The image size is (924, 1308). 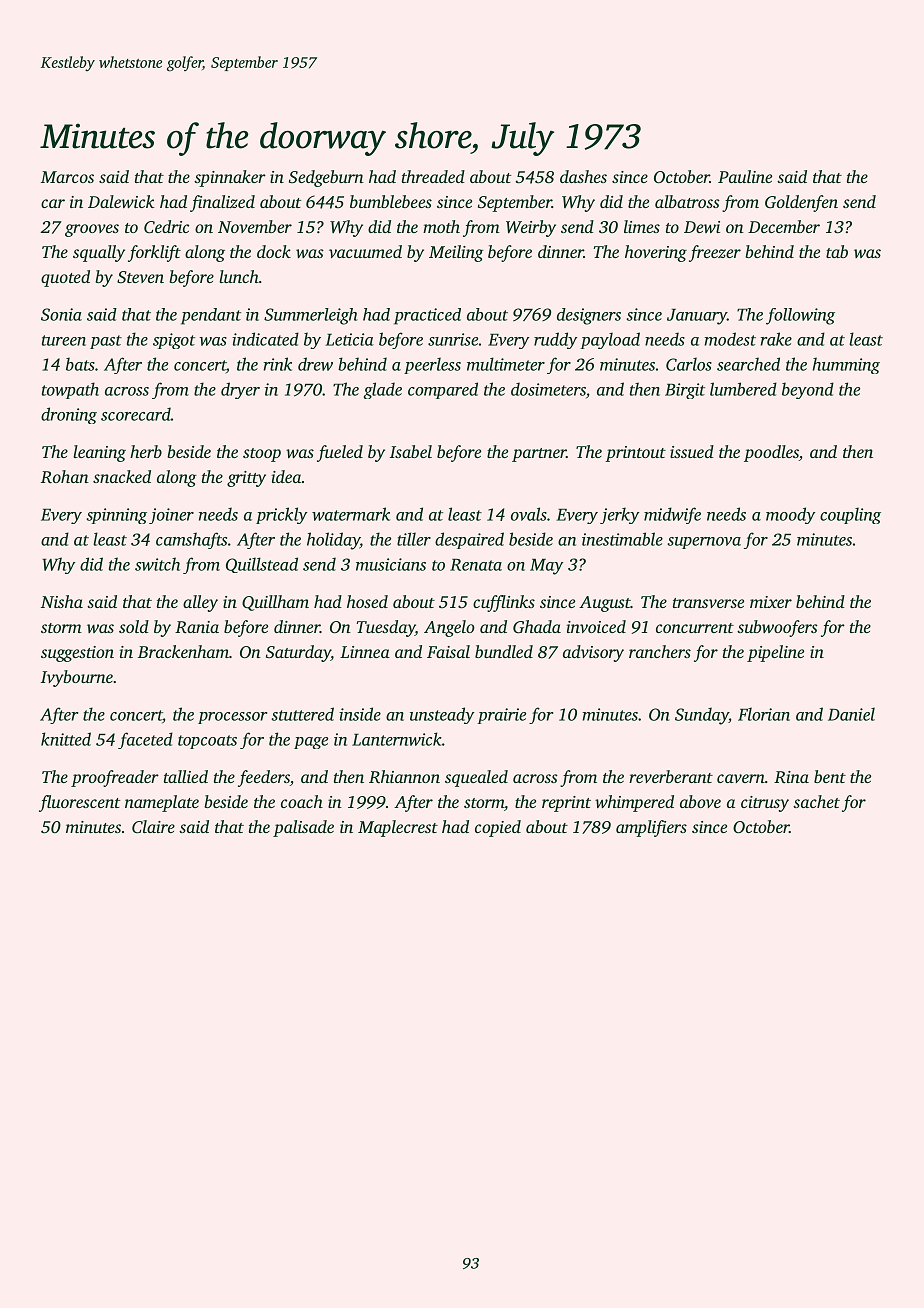 What do you see at coordinates (745, 176) in the image?
I see `Pauline` at bounding box center [745, 176].
